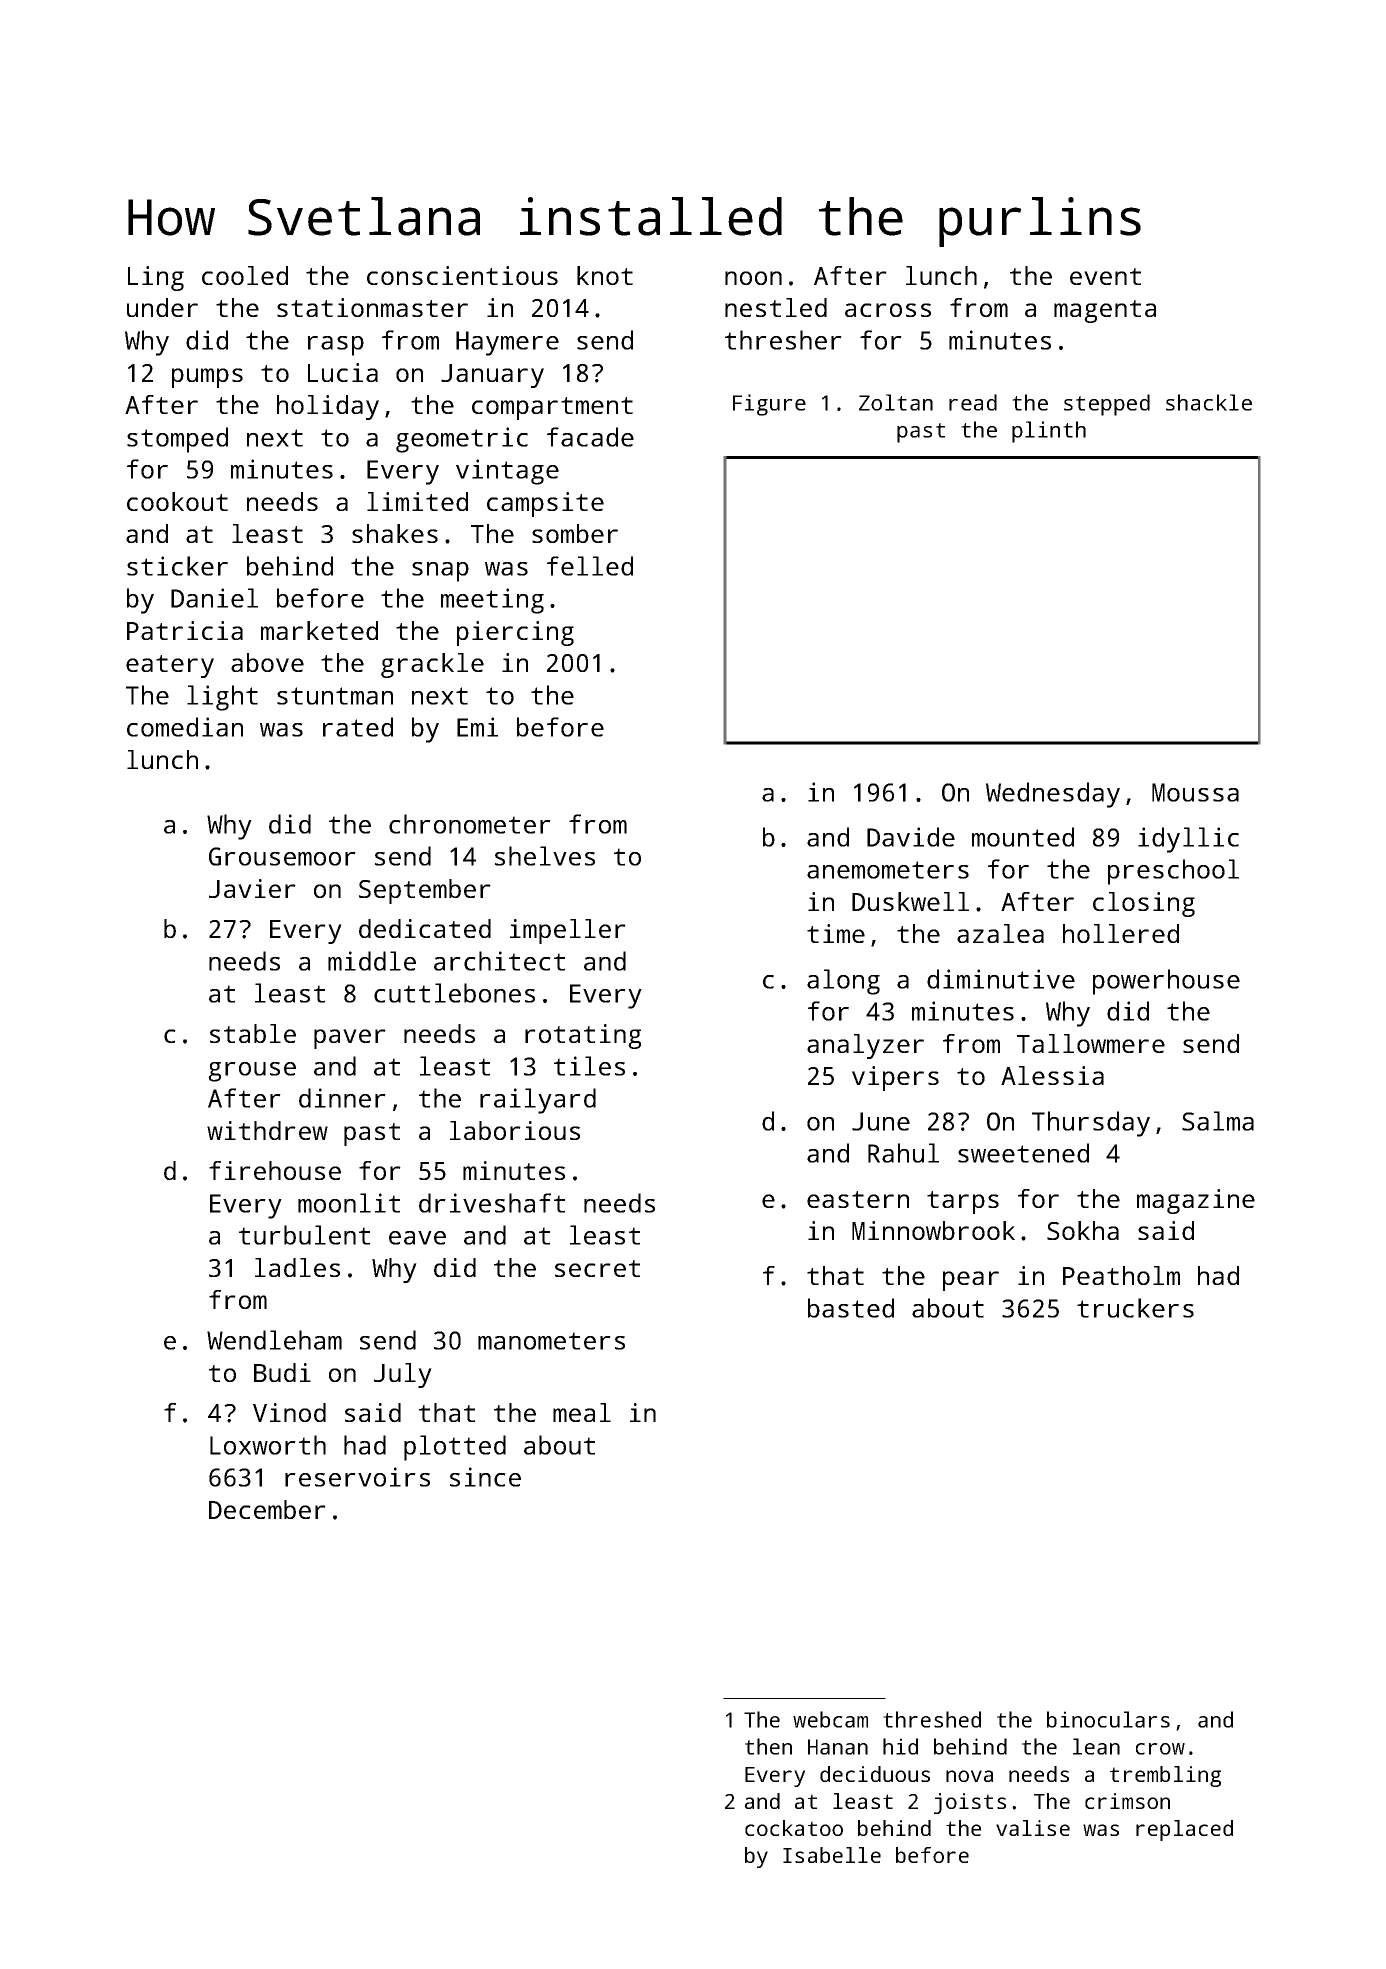  I want to click on event, so click(1105, 276).
